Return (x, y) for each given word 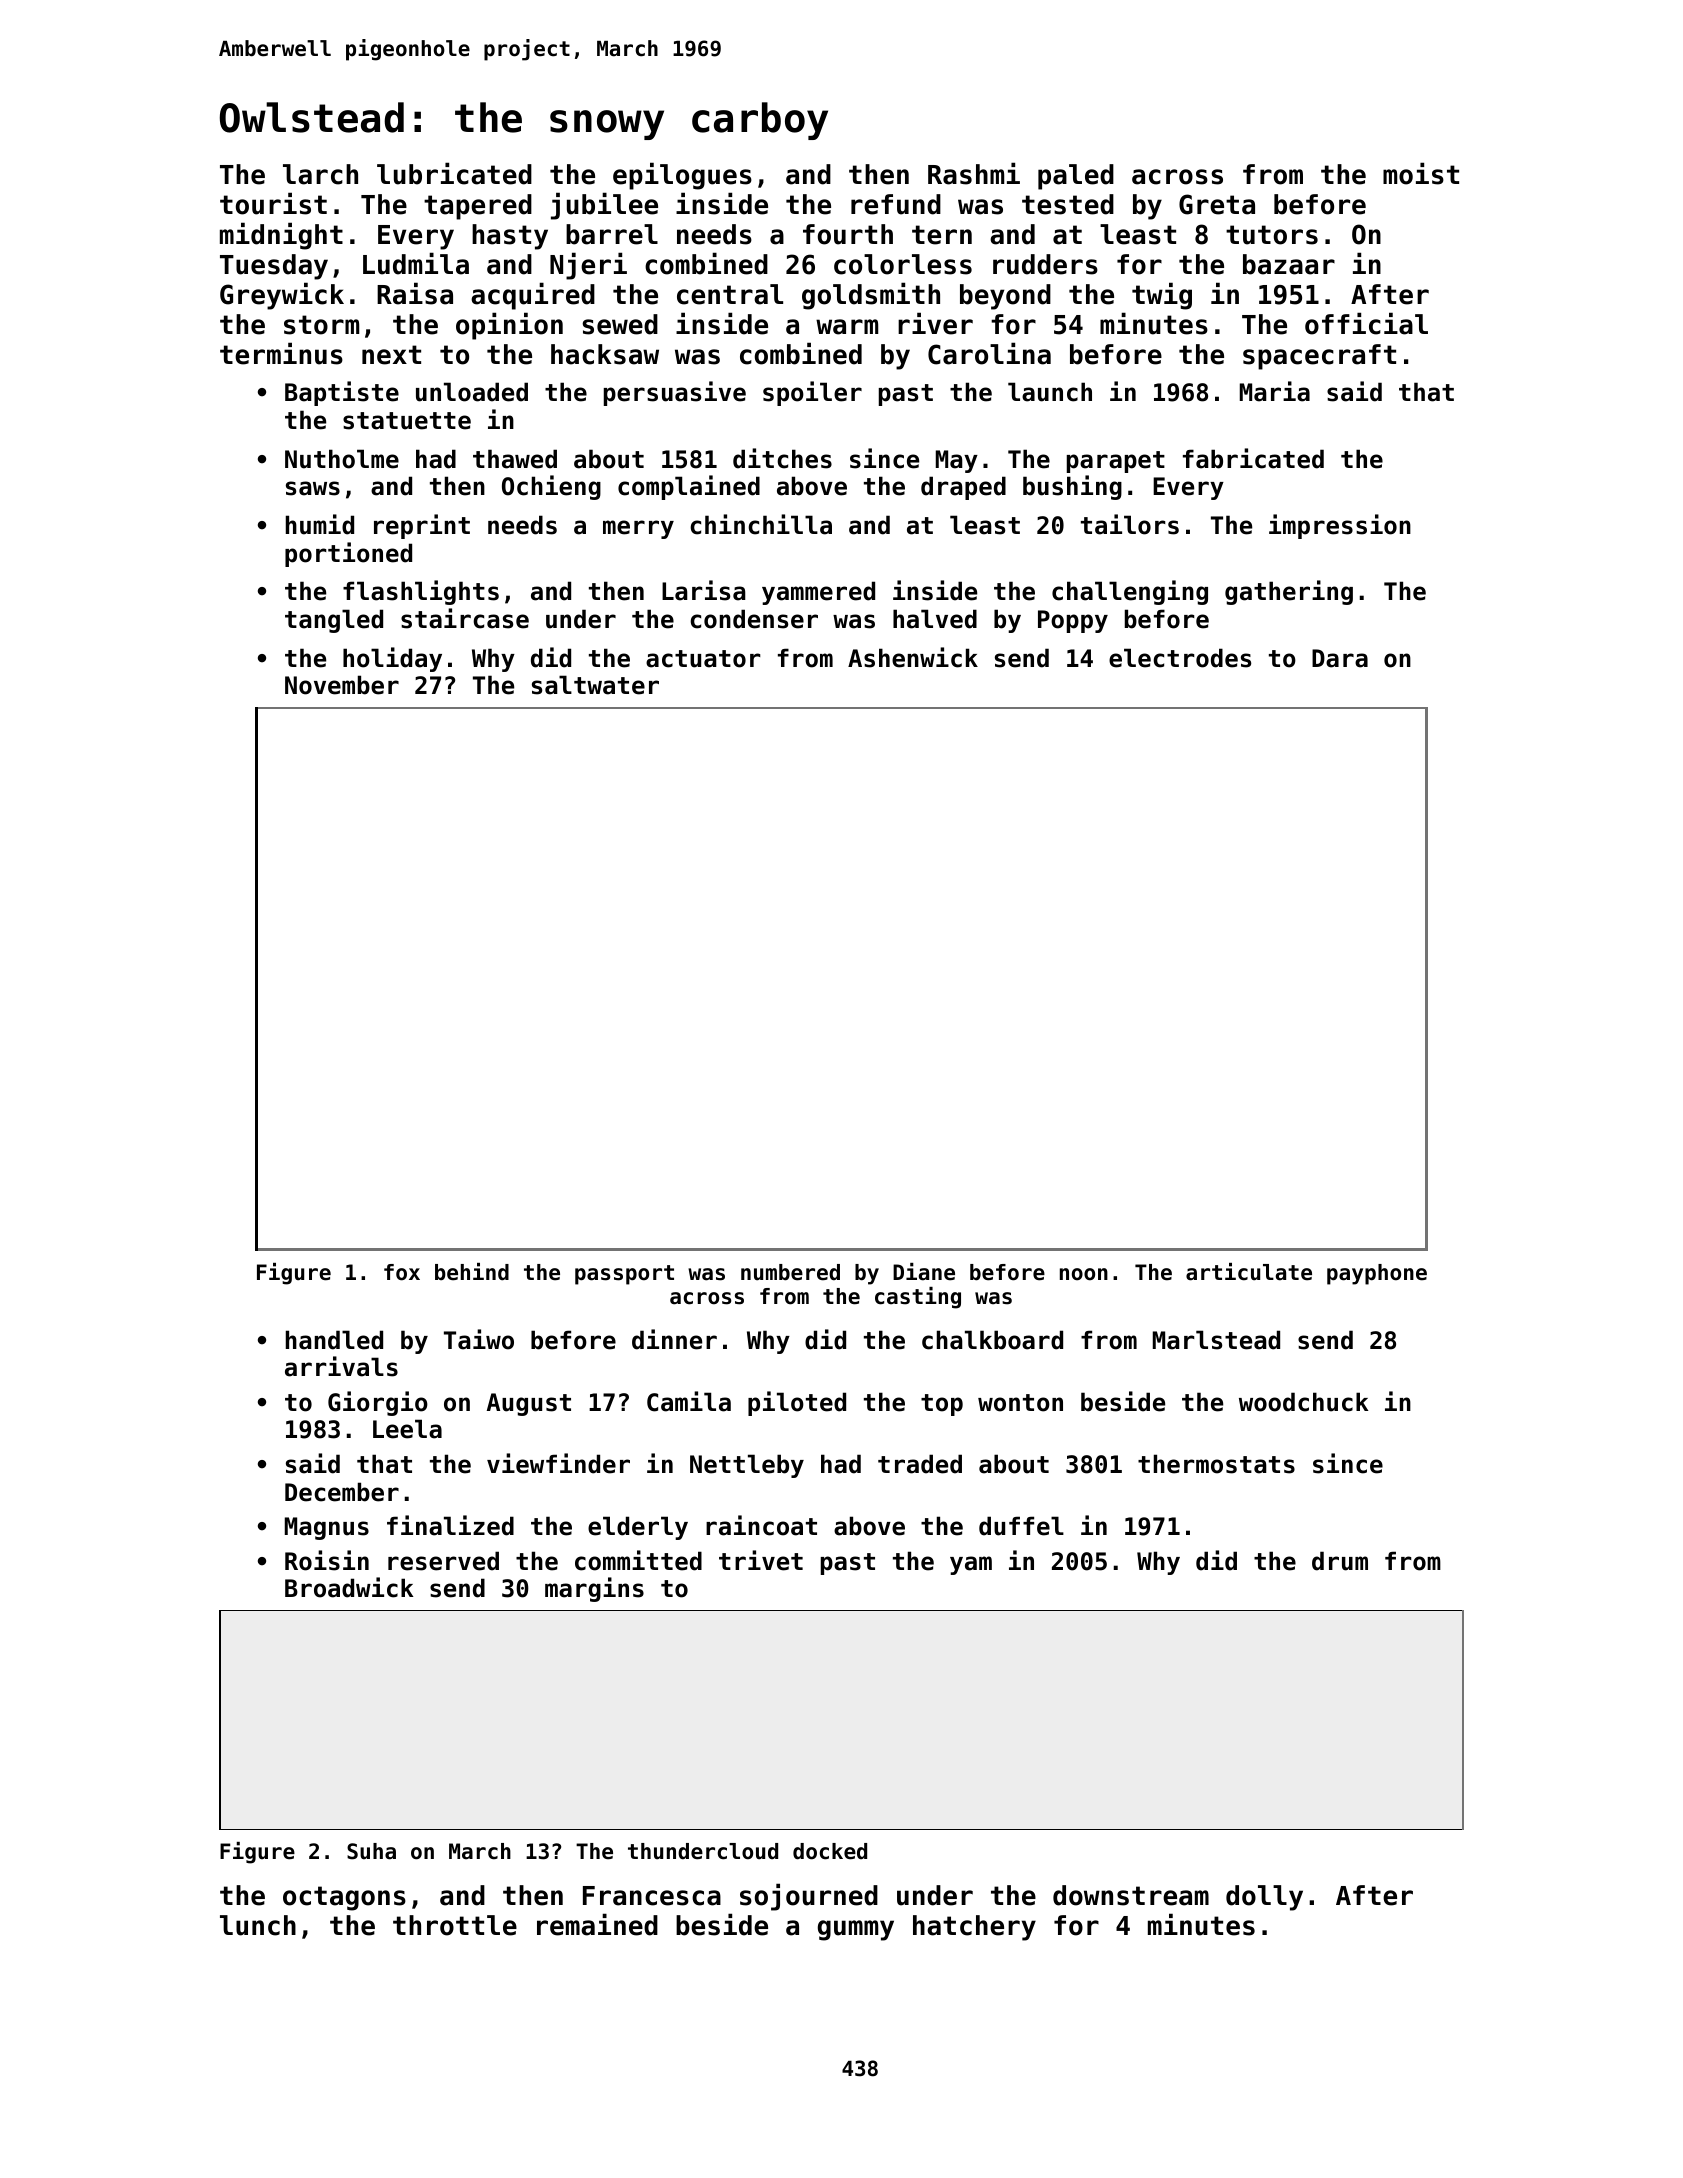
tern (942, 235)
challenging (1130, 592)
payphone (1377, 1274)
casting (918, 1298)
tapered (478, 207)
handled (334, 1340)
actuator (703, 659)
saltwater (595, 685)
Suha (371, 1851)
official (1366, 323)
